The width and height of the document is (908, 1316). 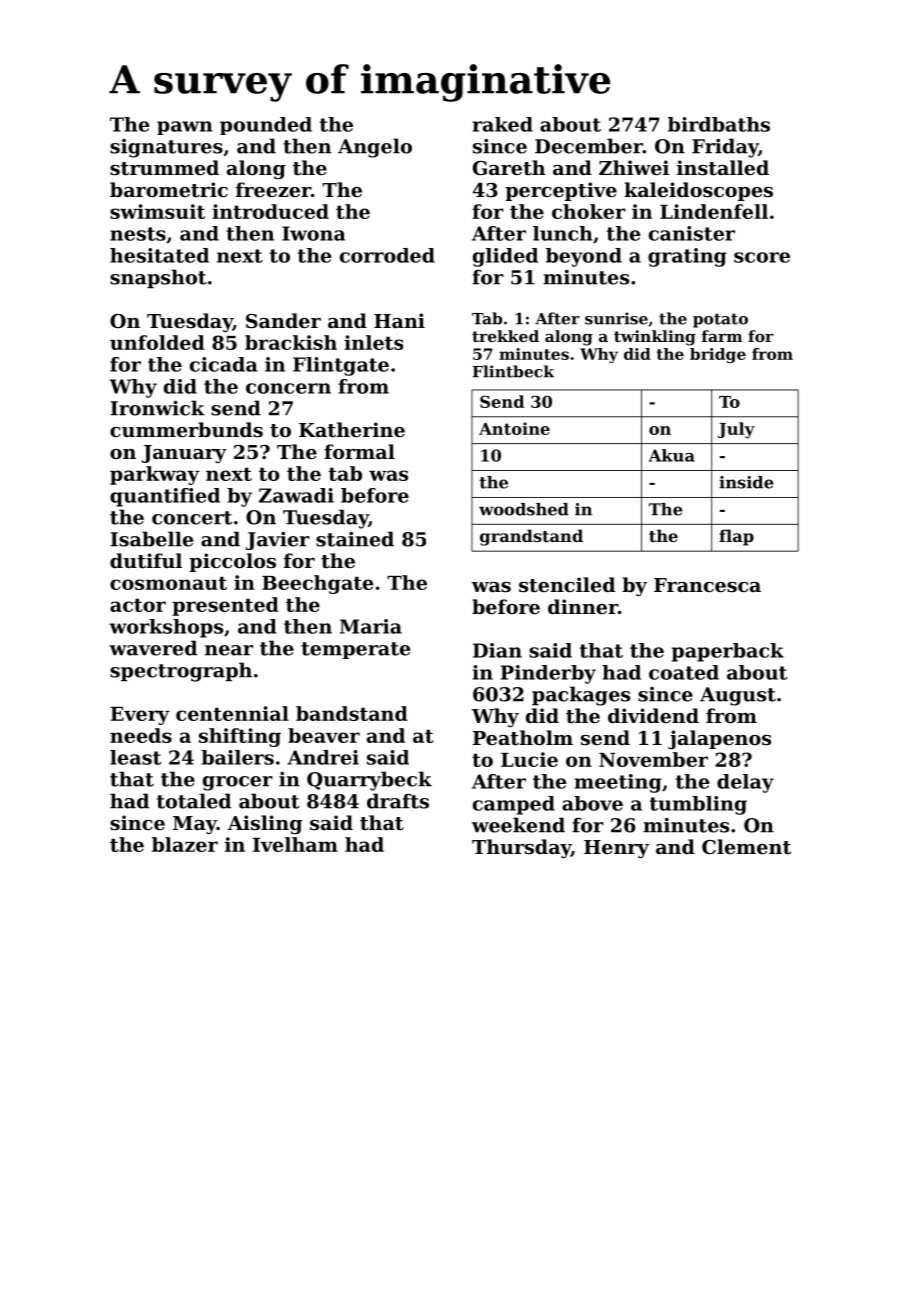 I want to click on Aisling, so click(x=265, y=824).
